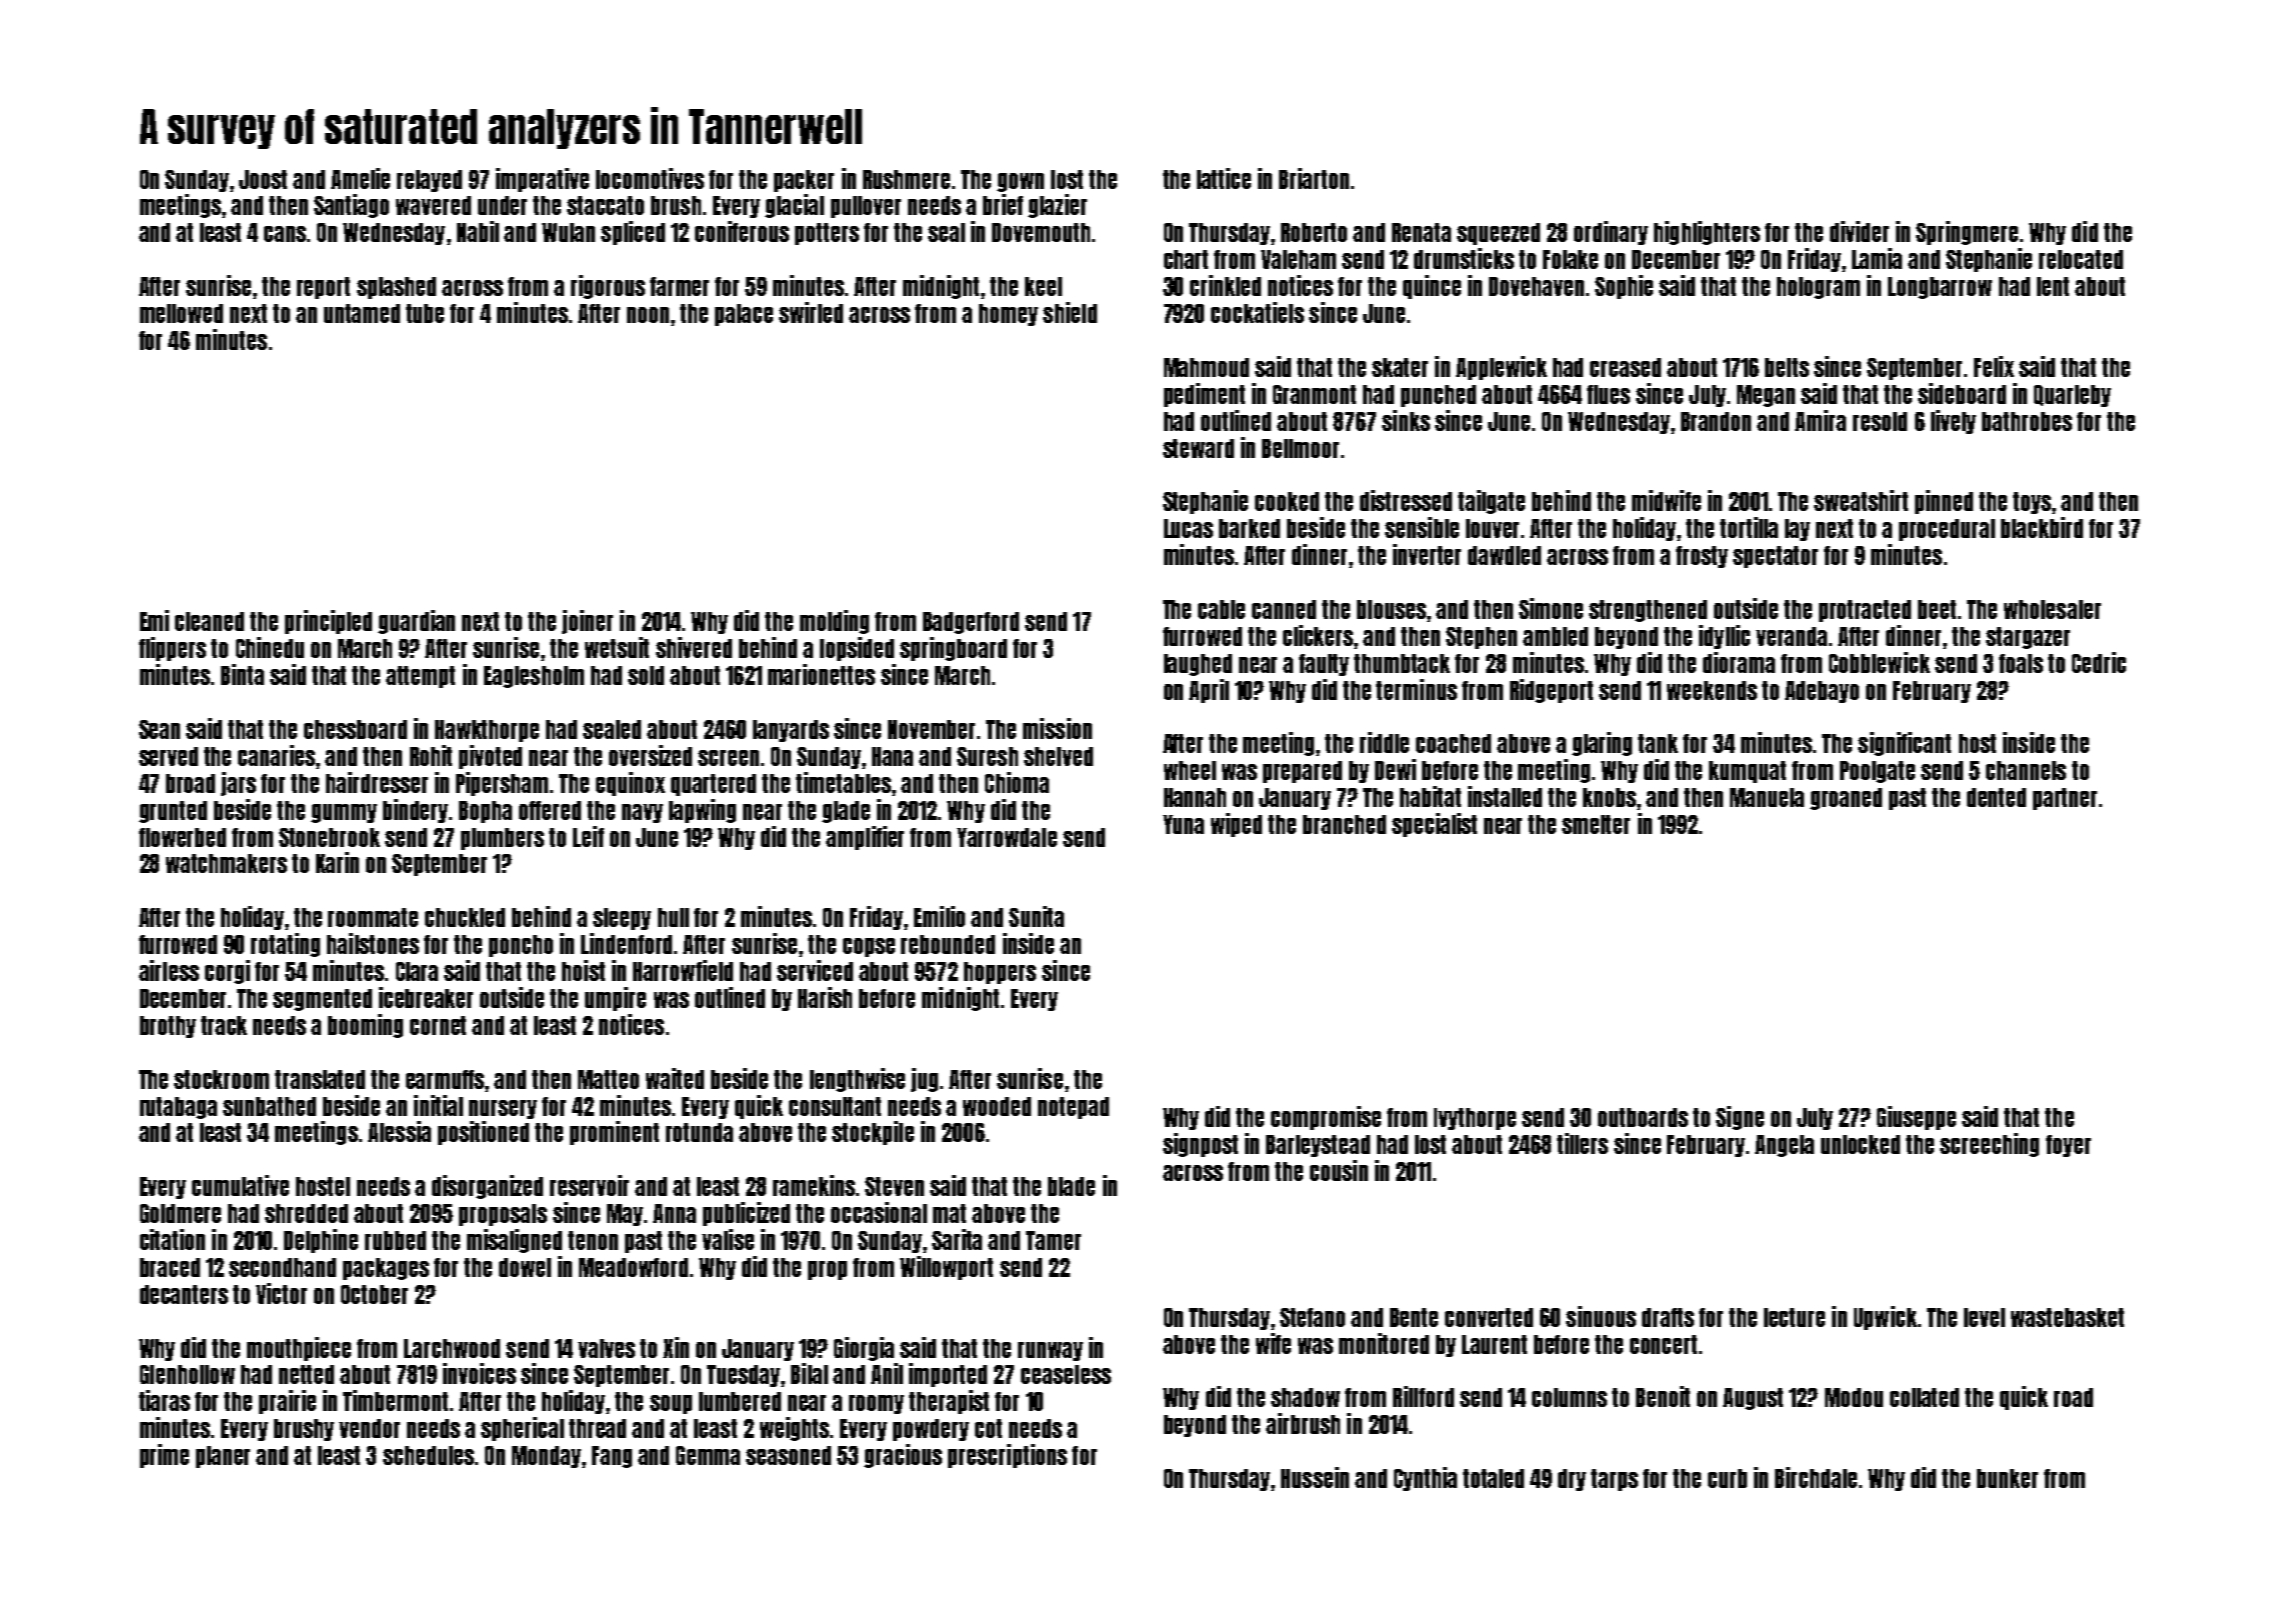 The height and width of the document is (1614, 2282). What do you see at coordinates (374, 1294) in the document?
I see `October` at bounding box center [374, 1294].
